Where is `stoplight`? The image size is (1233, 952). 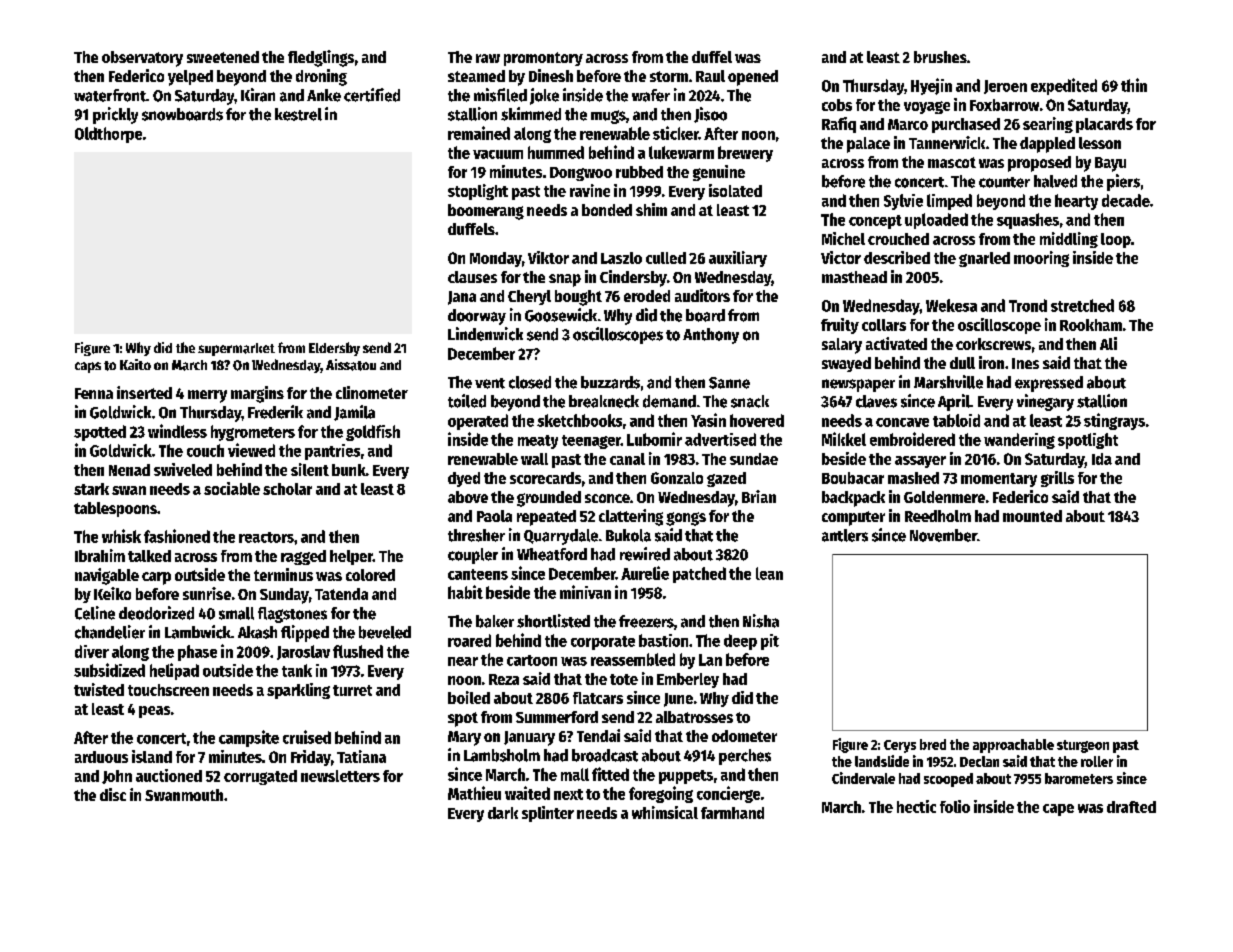
stoplight is located at coordinates (478, 192).
